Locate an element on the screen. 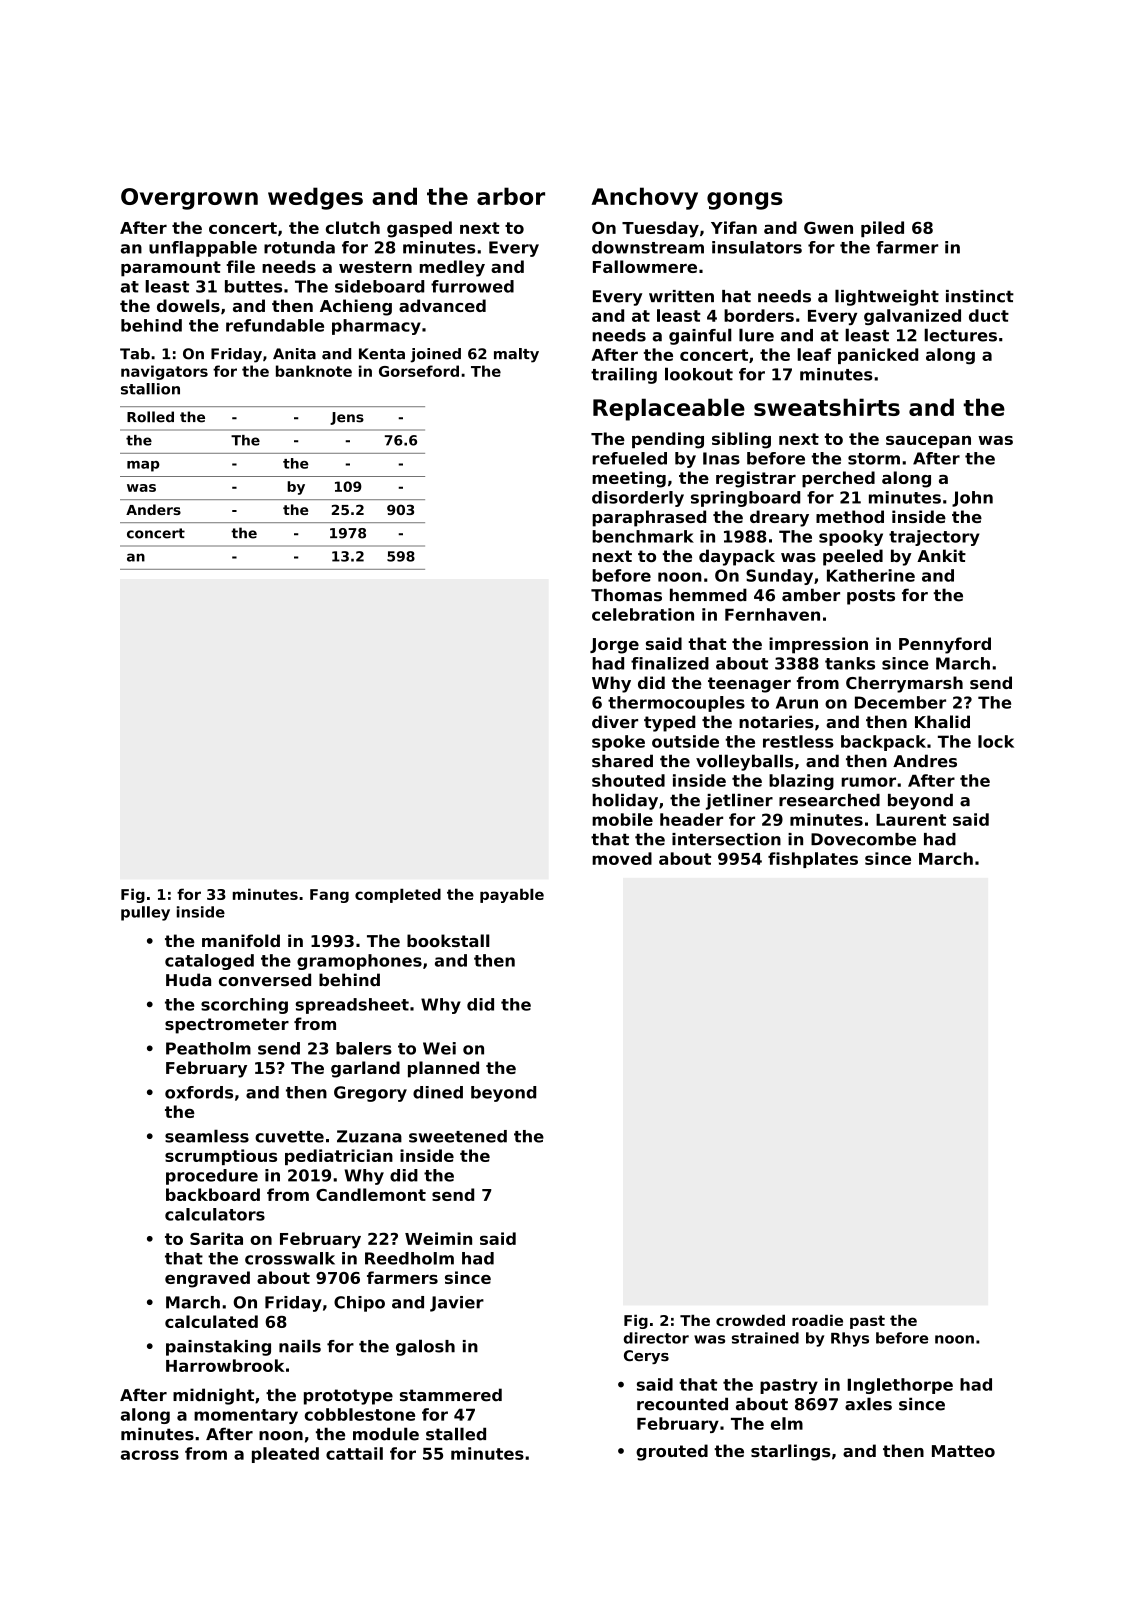 This screenshot has width=1140, height=1612. spooky is located at coordinates (851, 538).
